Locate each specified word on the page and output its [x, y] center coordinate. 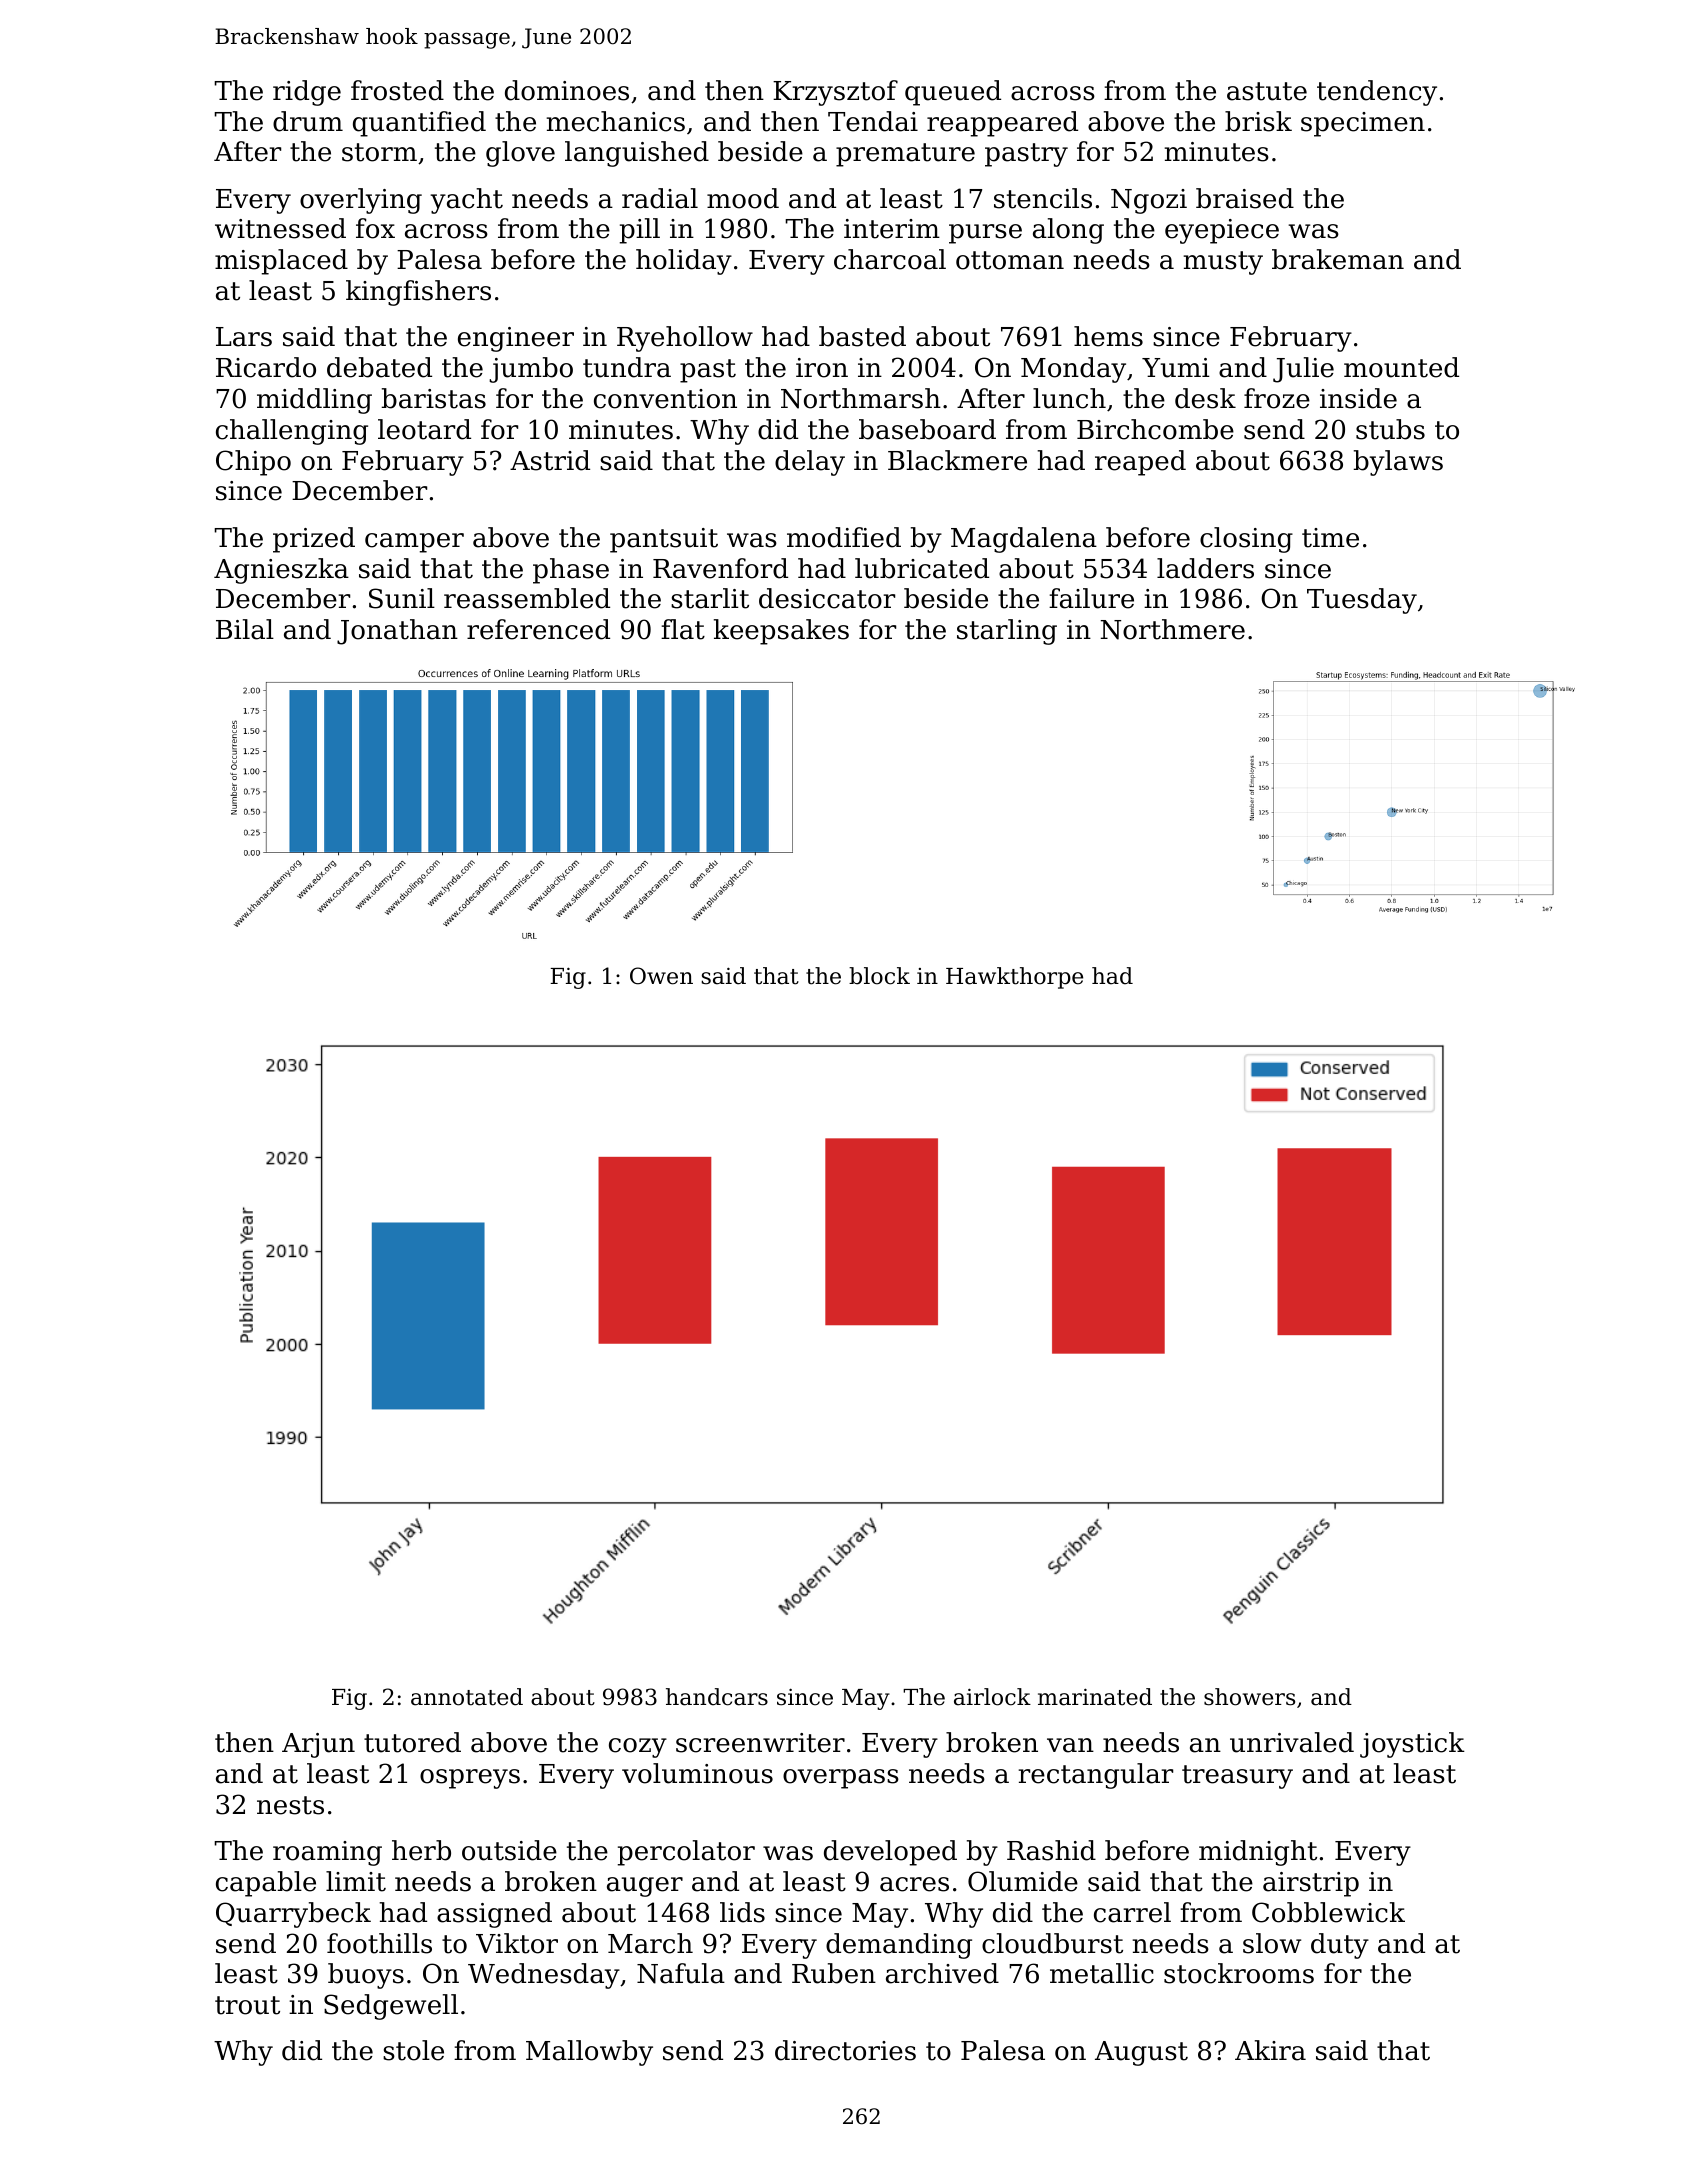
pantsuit [664, 540]
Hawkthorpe [1014, 978]
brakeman [1338, 259]
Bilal [245, 629]
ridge [307, 93]
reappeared [1002, 124]
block [879, 976]
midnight [1258, 1853]
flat [683, 629]
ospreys [470, 1779]
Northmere [1173, 629]
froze [1277, 398]
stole [413, 2050]
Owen [661, 976]
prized [314, 540]
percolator [686, 1853]
